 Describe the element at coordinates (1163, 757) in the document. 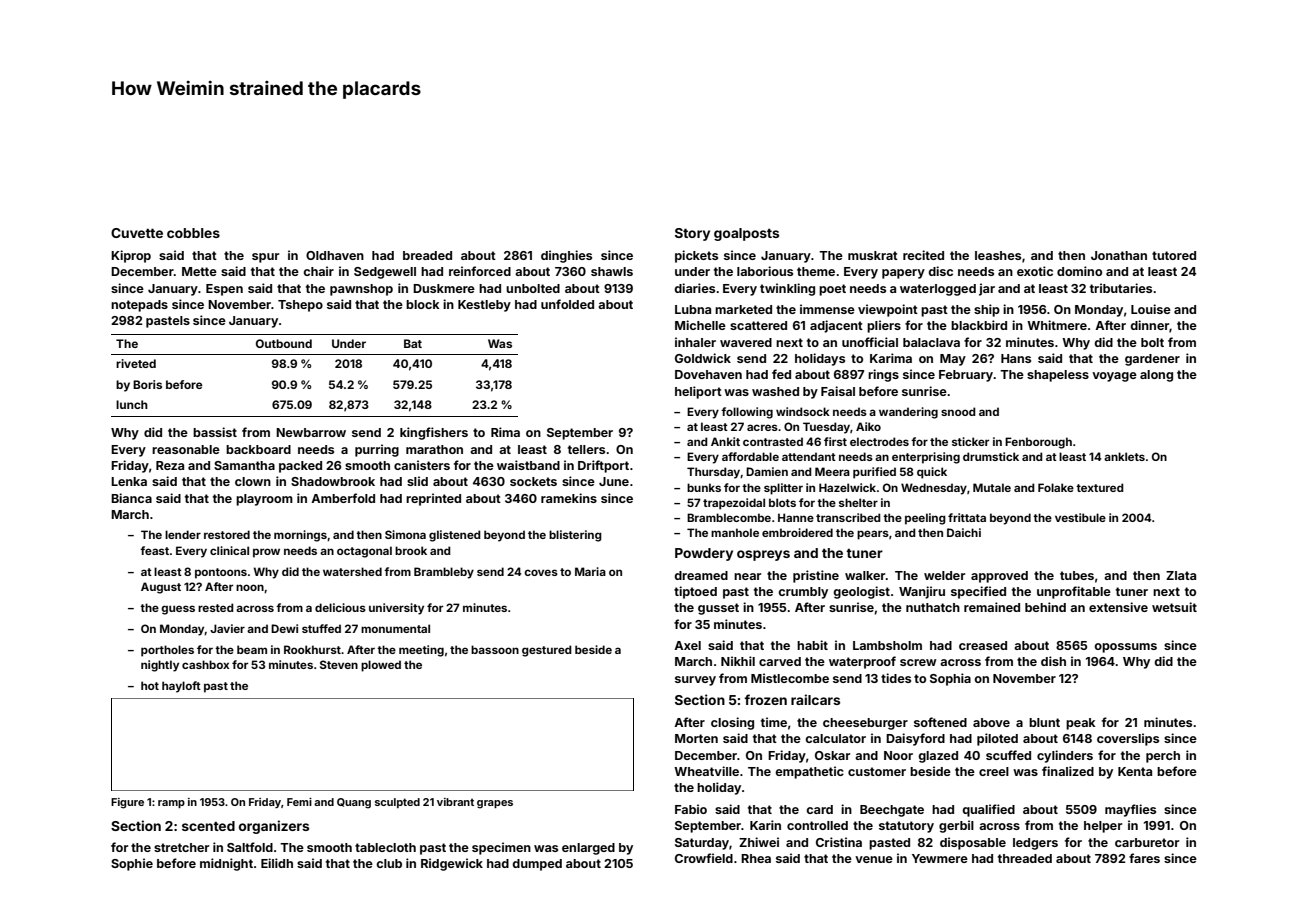

I see `perch` at that location.
